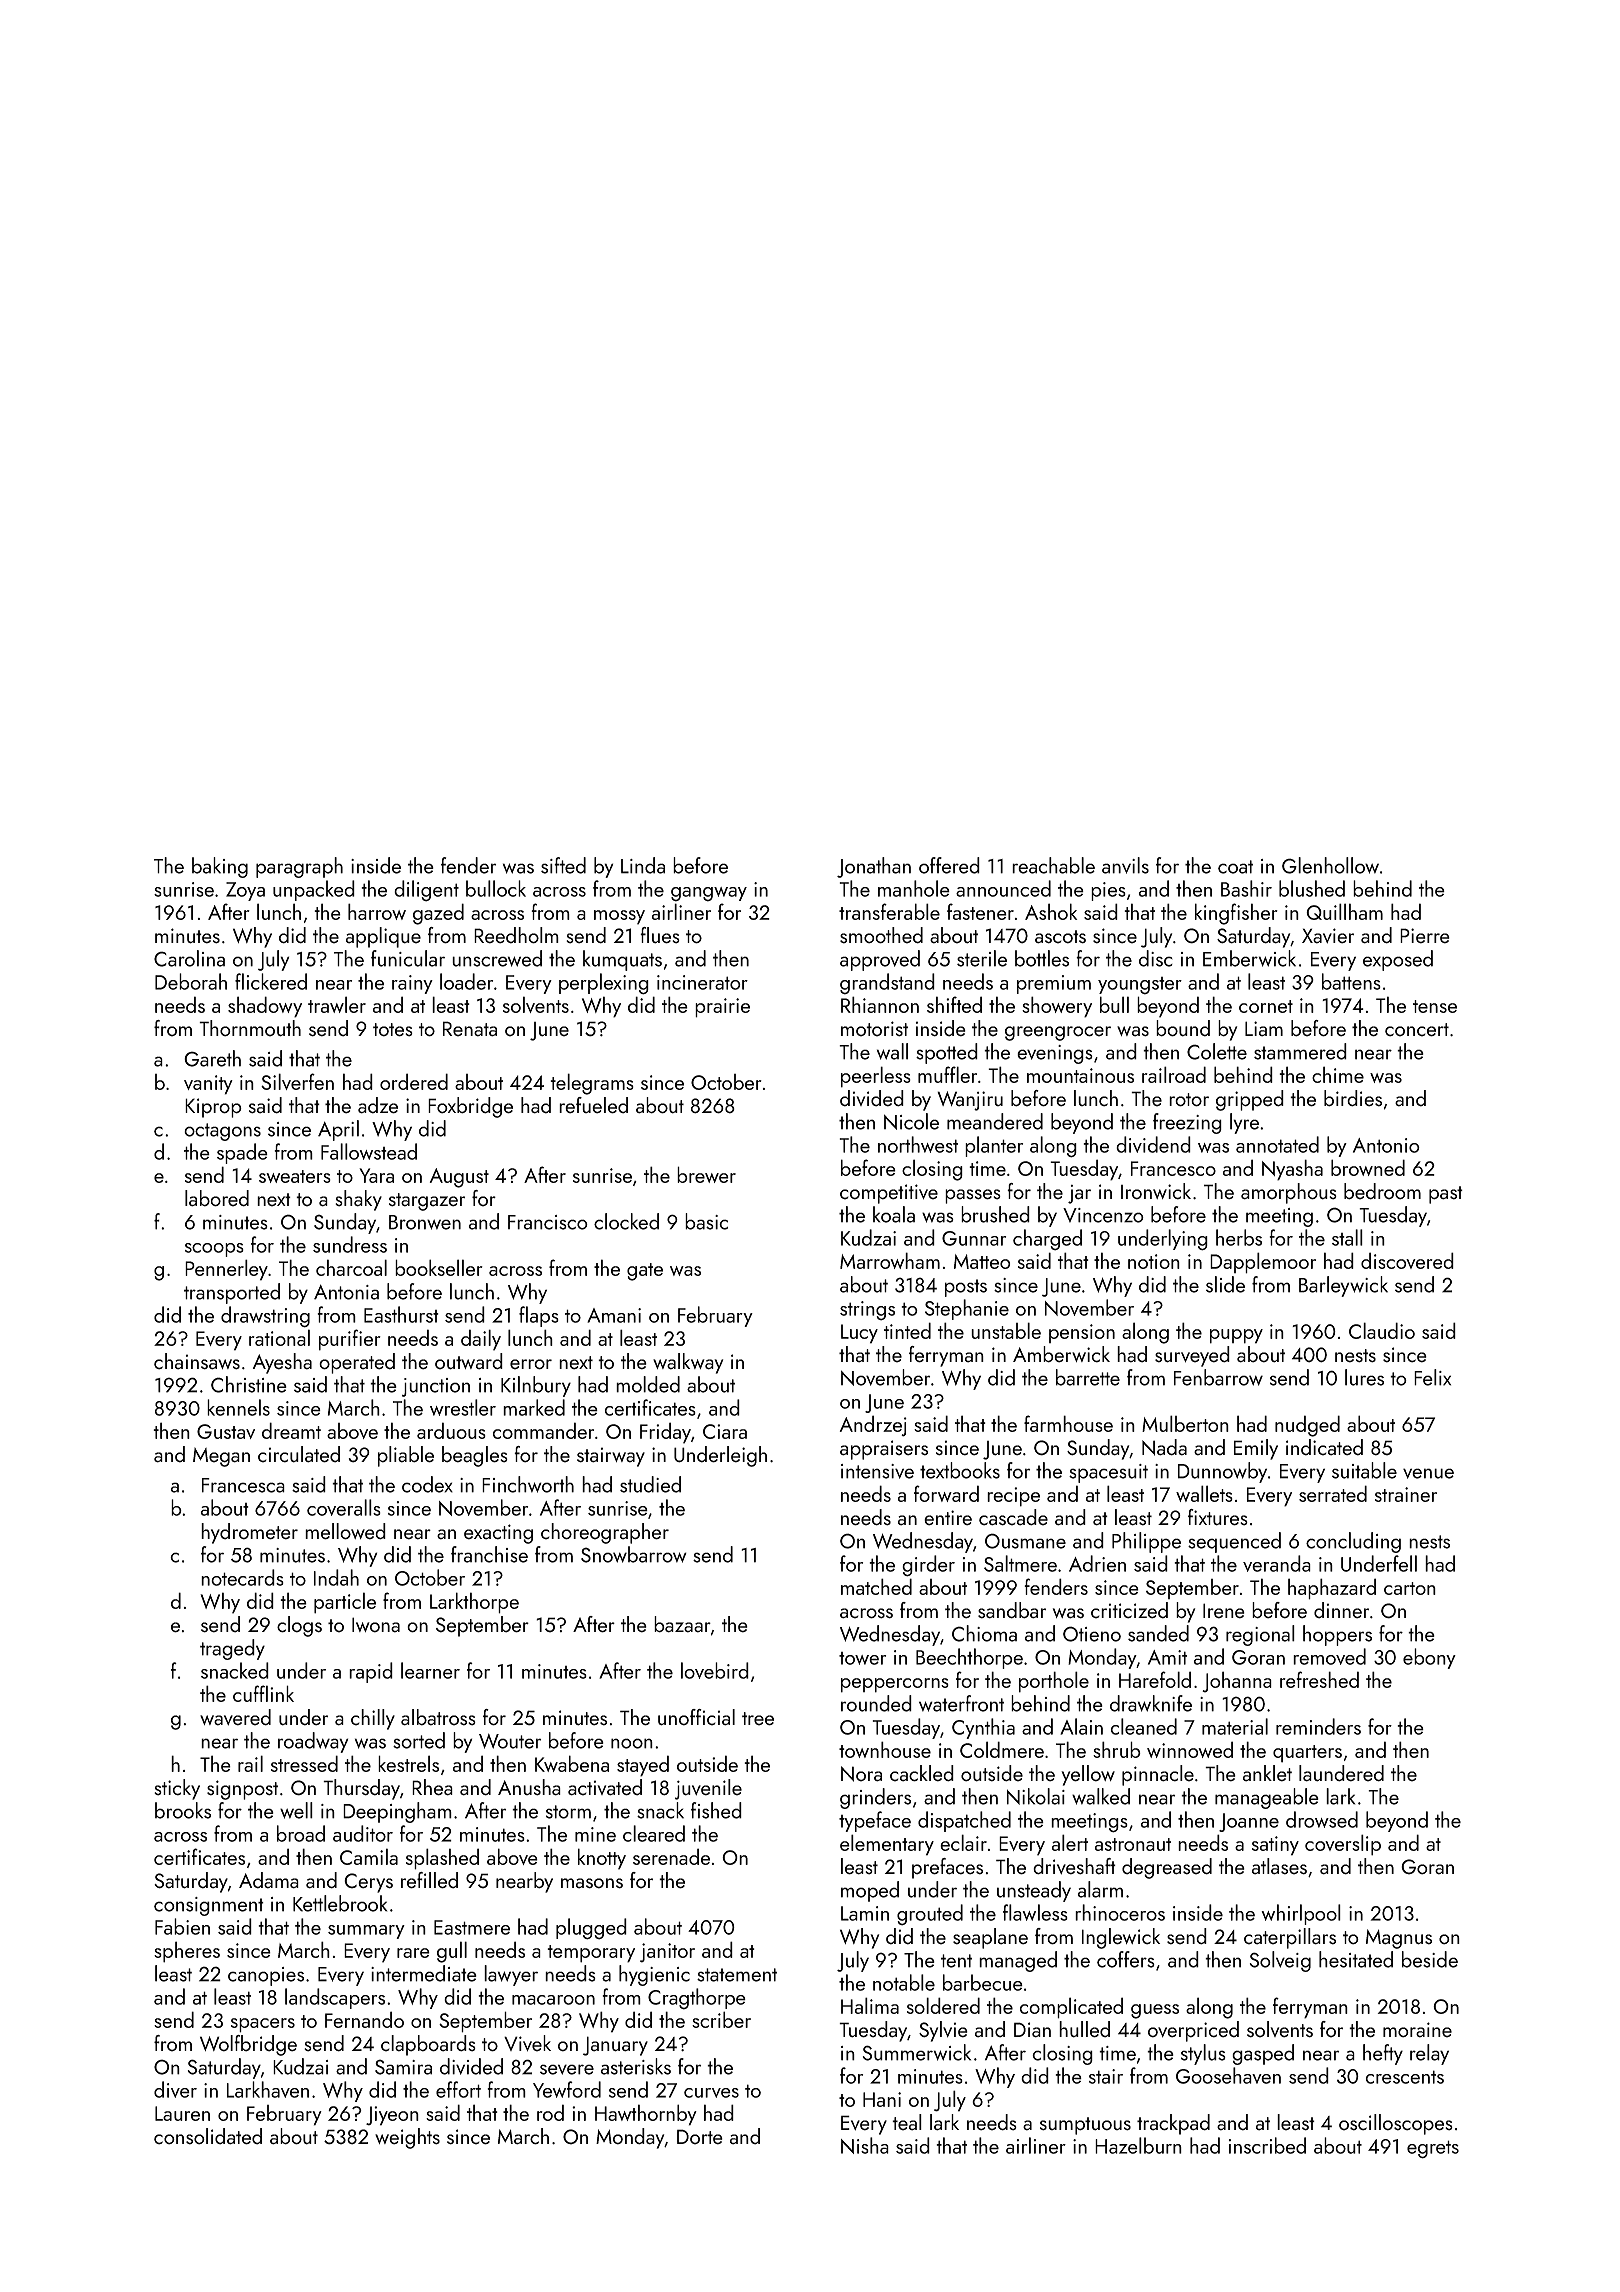 The height and width of the page is (2292, 1620). I want to click on mine, so click(595, 1834).
